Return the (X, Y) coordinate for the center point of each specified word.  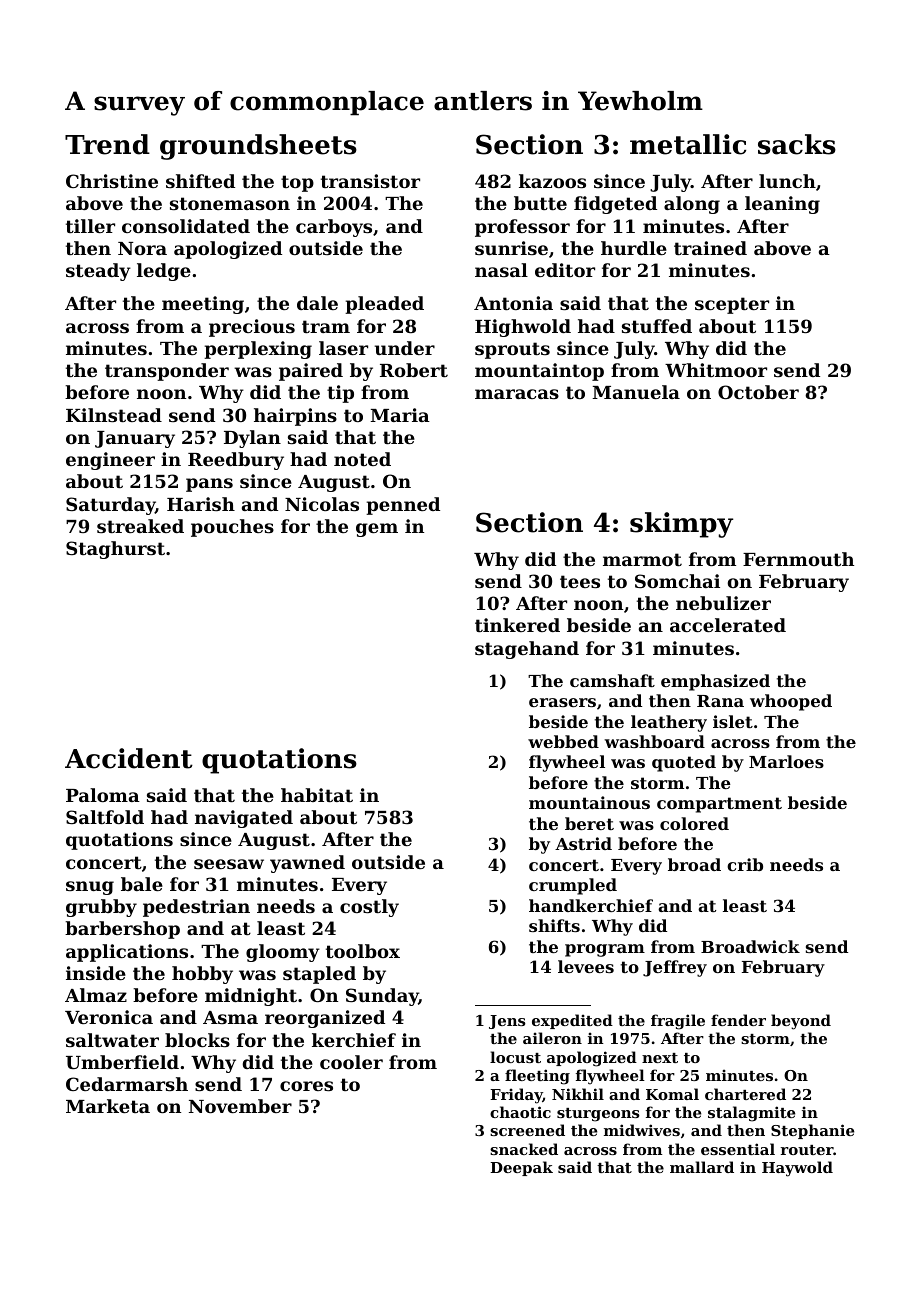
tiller (90, 226)
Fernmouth (798, 559)
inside (96, 973)
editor (565, 270)
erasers (562, 702)
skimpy (681, 525)
